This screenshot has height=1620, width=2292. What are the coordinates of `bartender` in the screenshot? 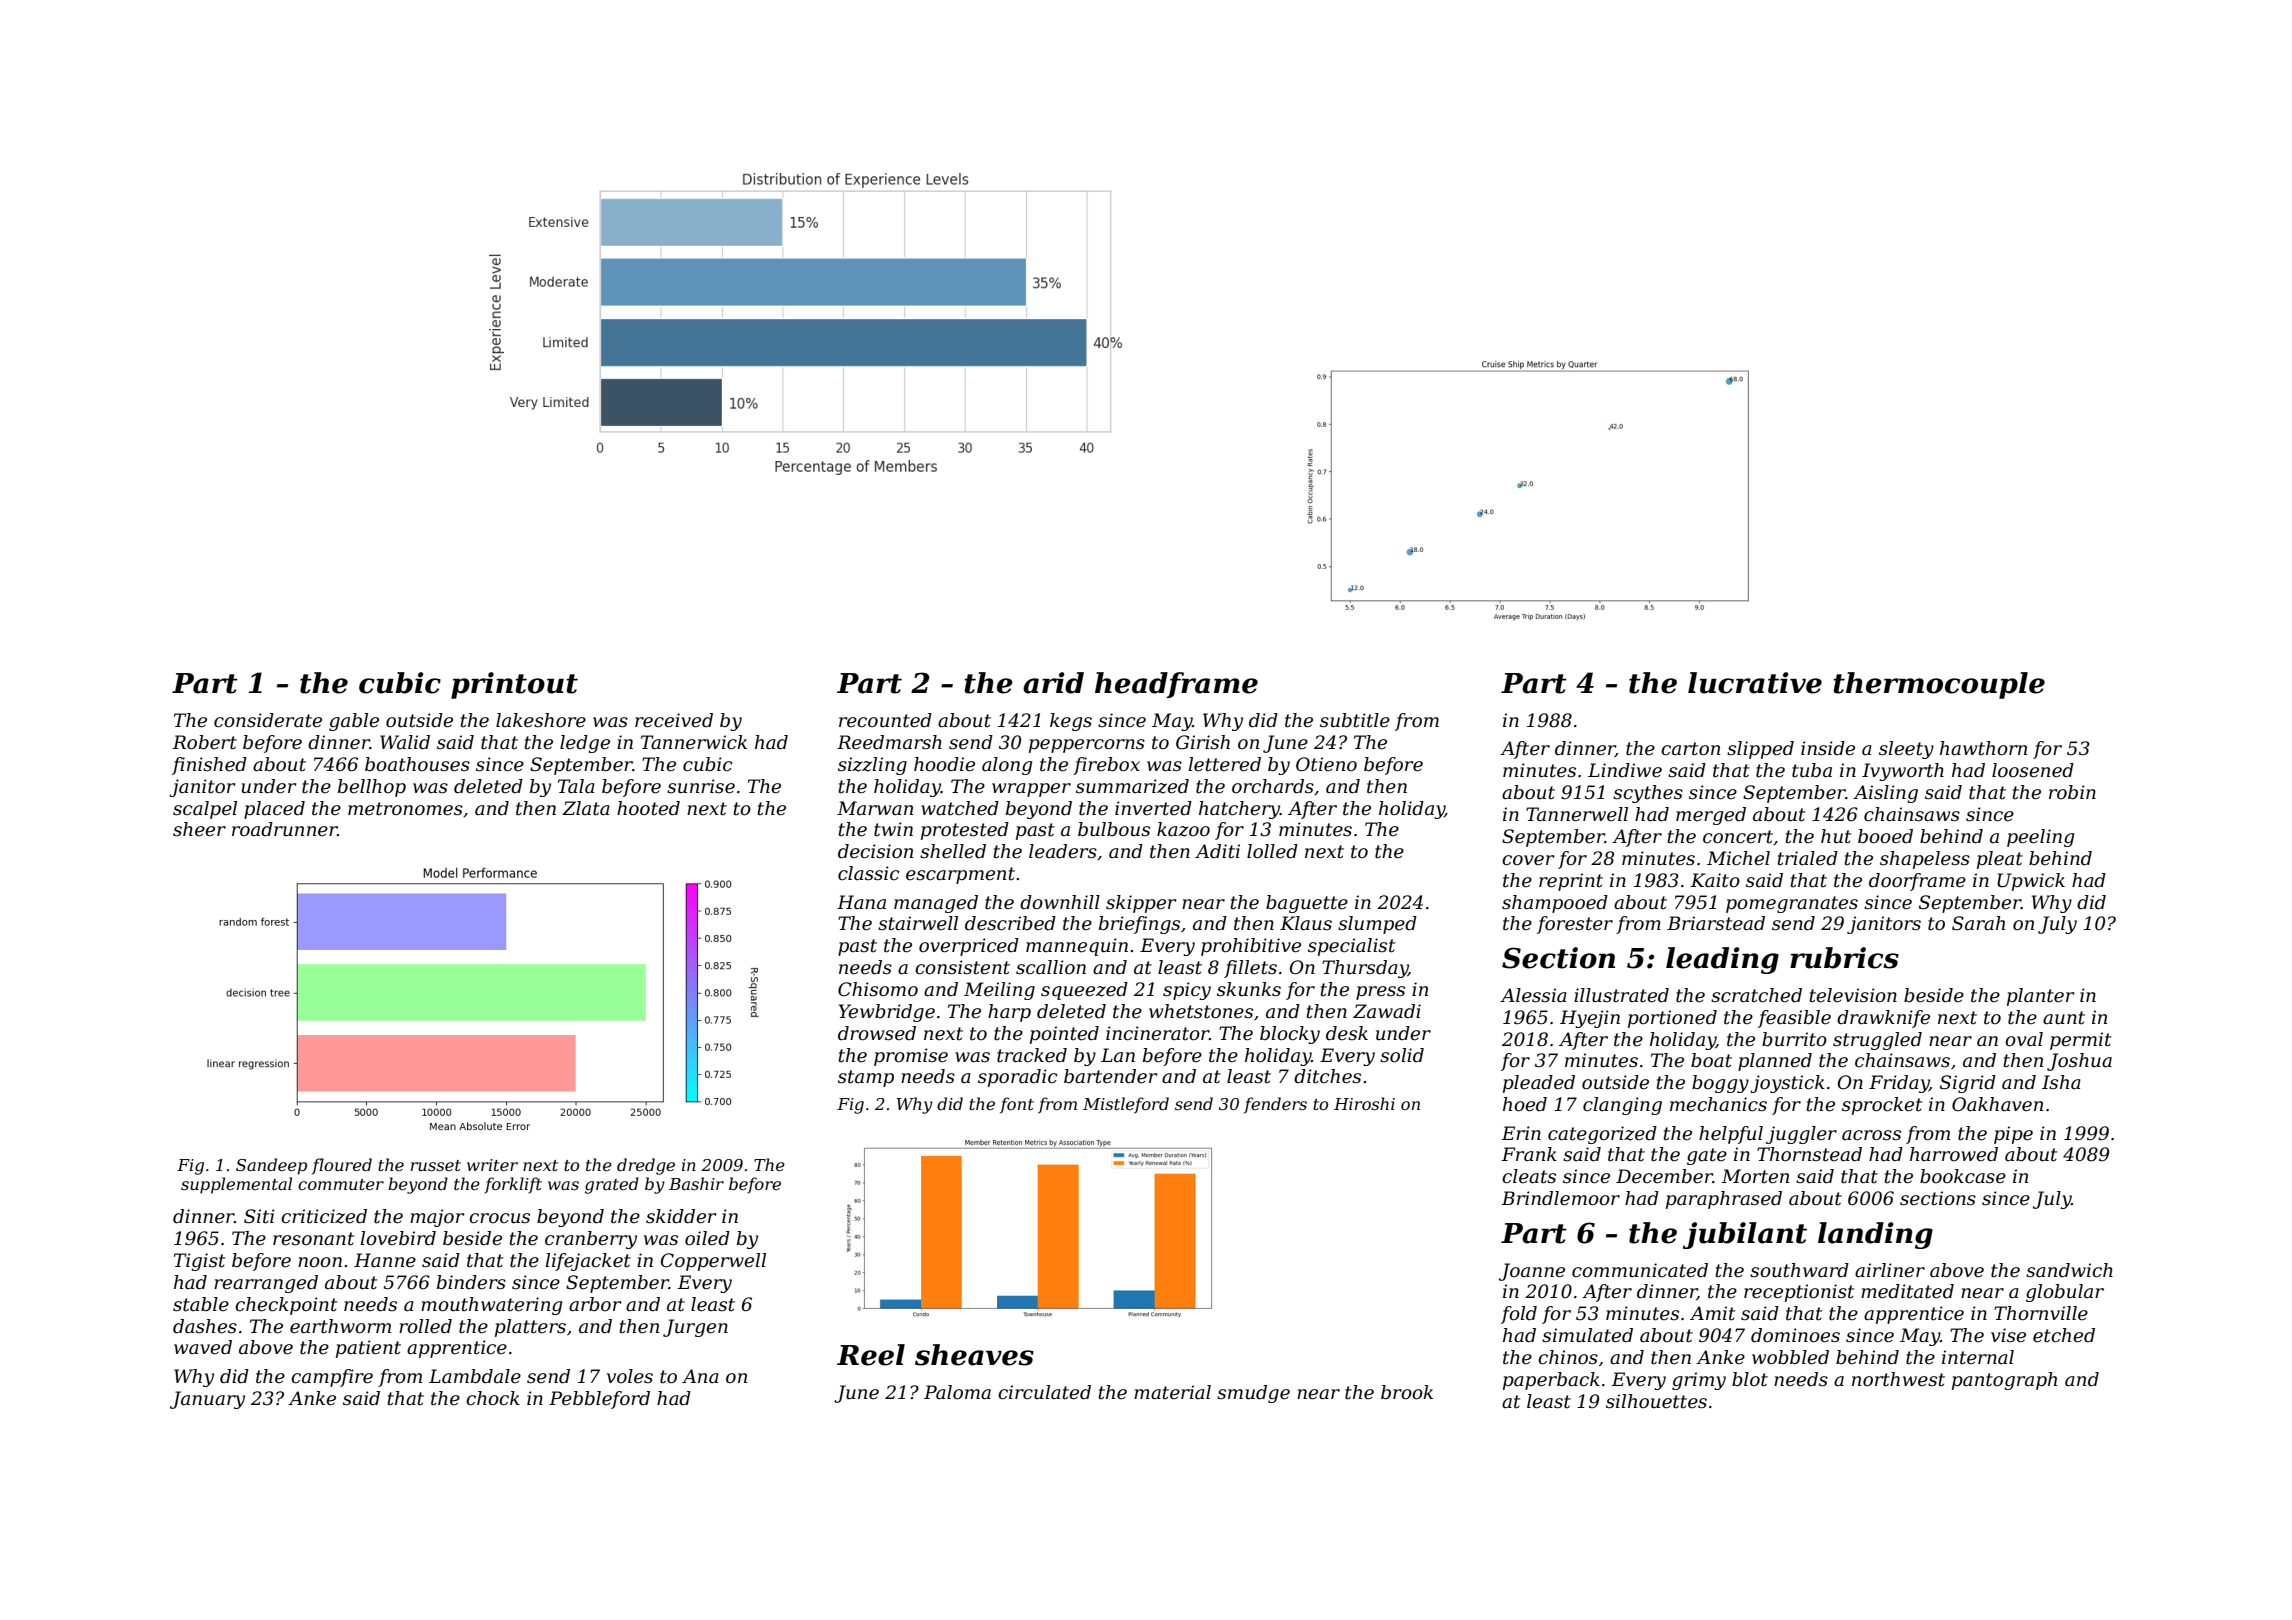 It's located at (1110, 1076).
